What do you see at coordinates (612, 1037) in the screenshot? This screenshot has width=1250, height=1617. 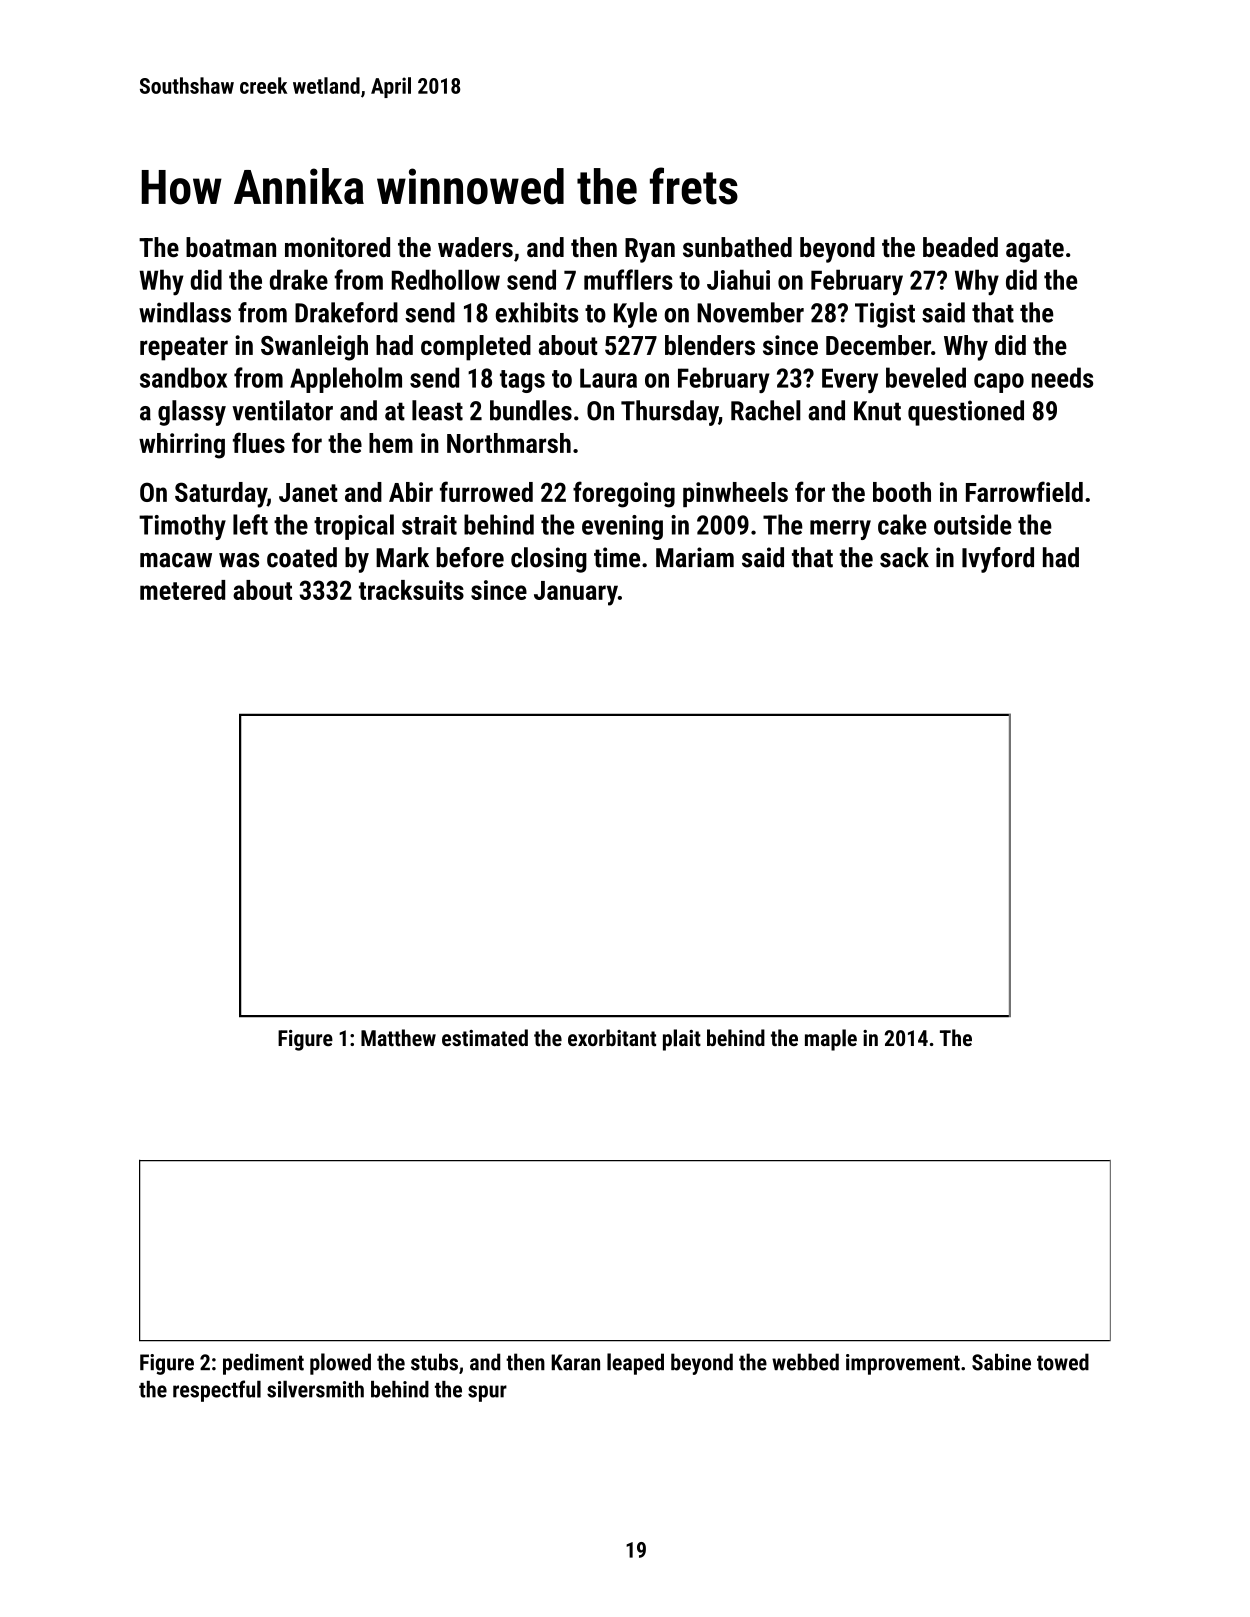 I see `exorbitant` at bounding box center [612, 1037].
